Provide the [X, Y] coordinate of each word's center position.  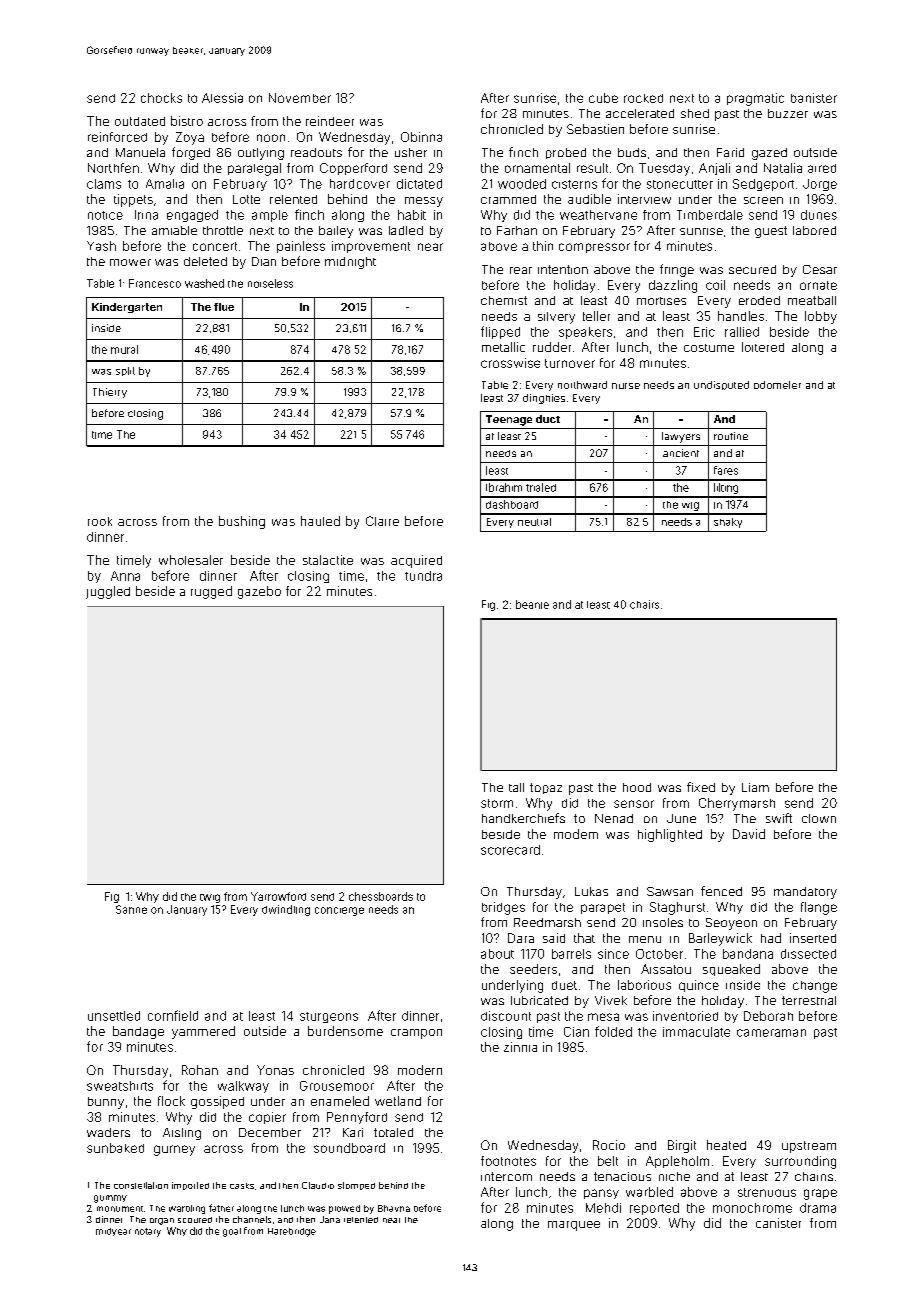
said [554, 938]
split [125, 371]
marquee [574, 1226]
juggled [108, 592]
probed [566, 153]
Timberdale [710, 215]
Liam [755, 787]
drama [818, 1208]
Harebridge [292, 1232]
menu [645, 939]
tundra [423, 576]
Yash [101, 246]
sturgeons [329, 1017]
